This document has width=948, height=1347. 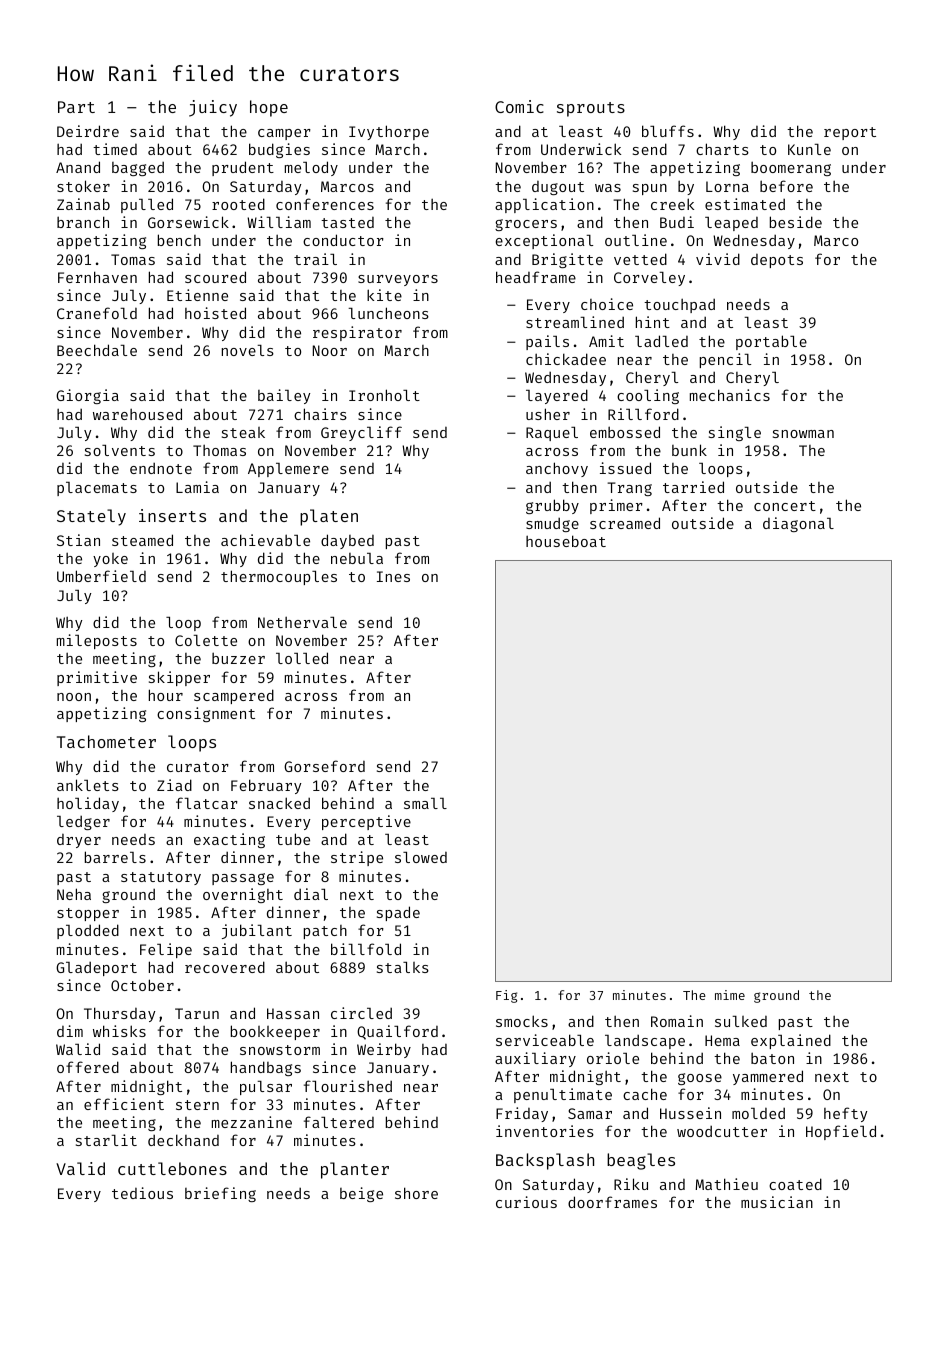 What do you see at coordinates (730, 395) in the document?
I see `mechanics` at bounding box center [730, 395].
